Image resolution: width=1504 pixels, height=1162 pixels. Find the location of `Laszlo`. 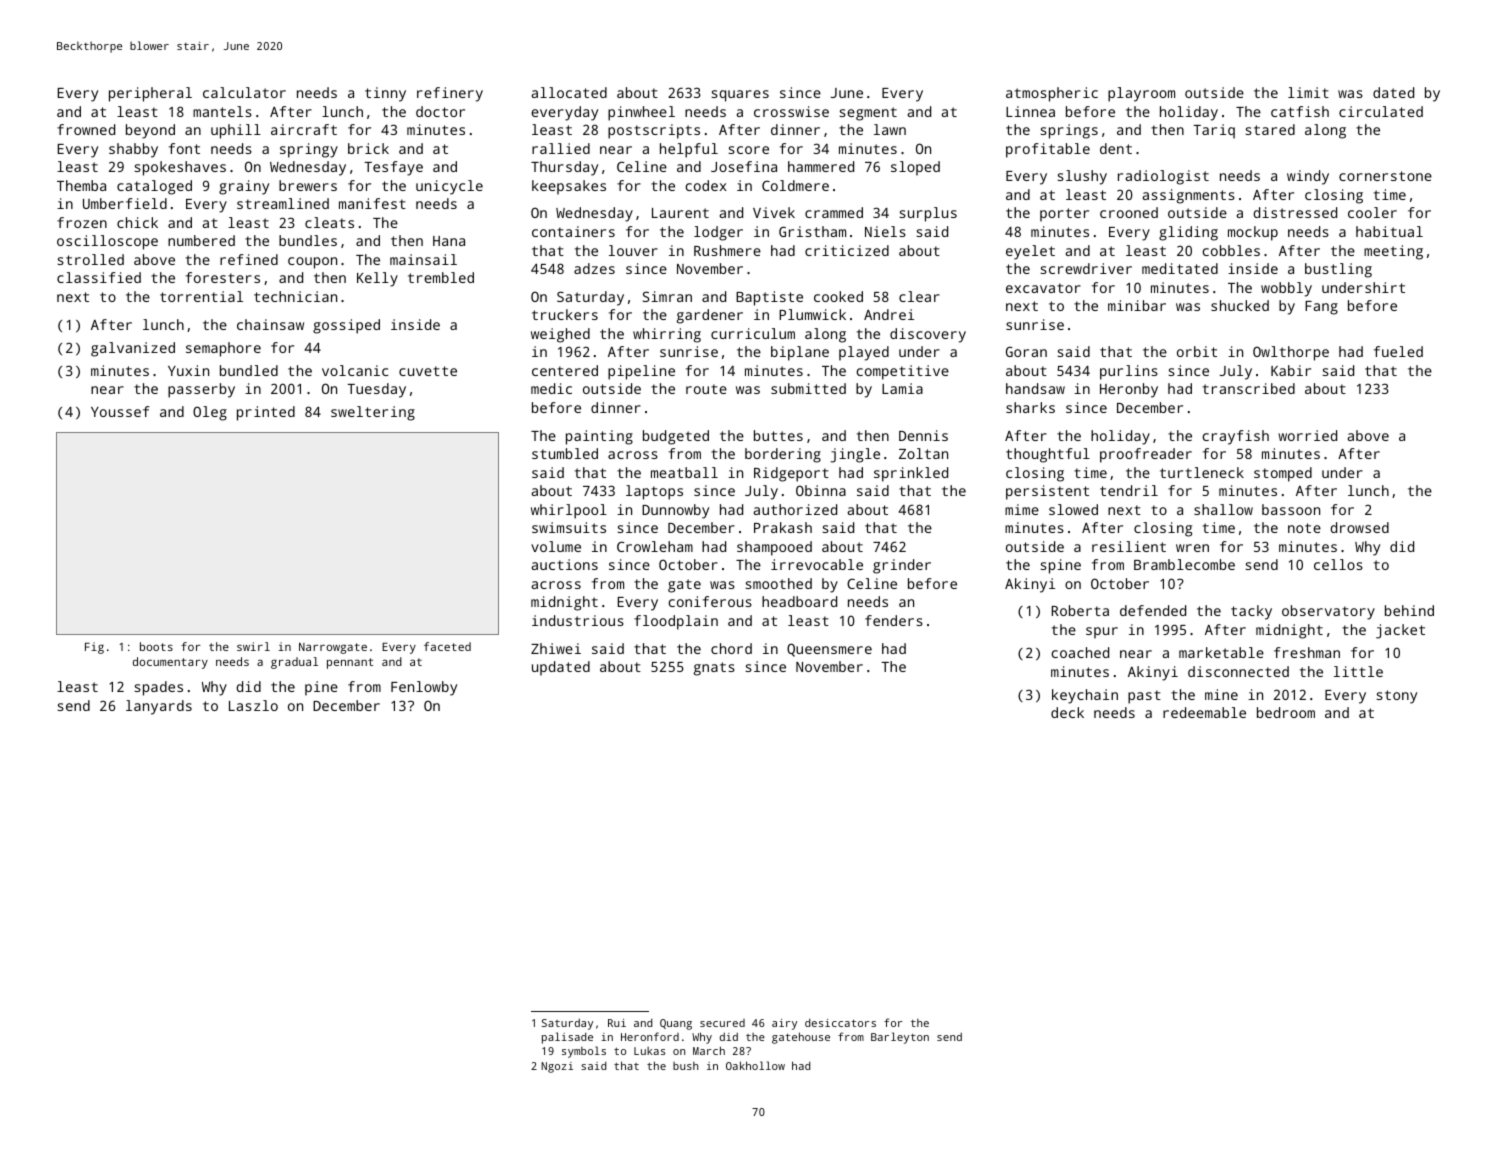

Laszlo is located at coordinates (253, 705).
